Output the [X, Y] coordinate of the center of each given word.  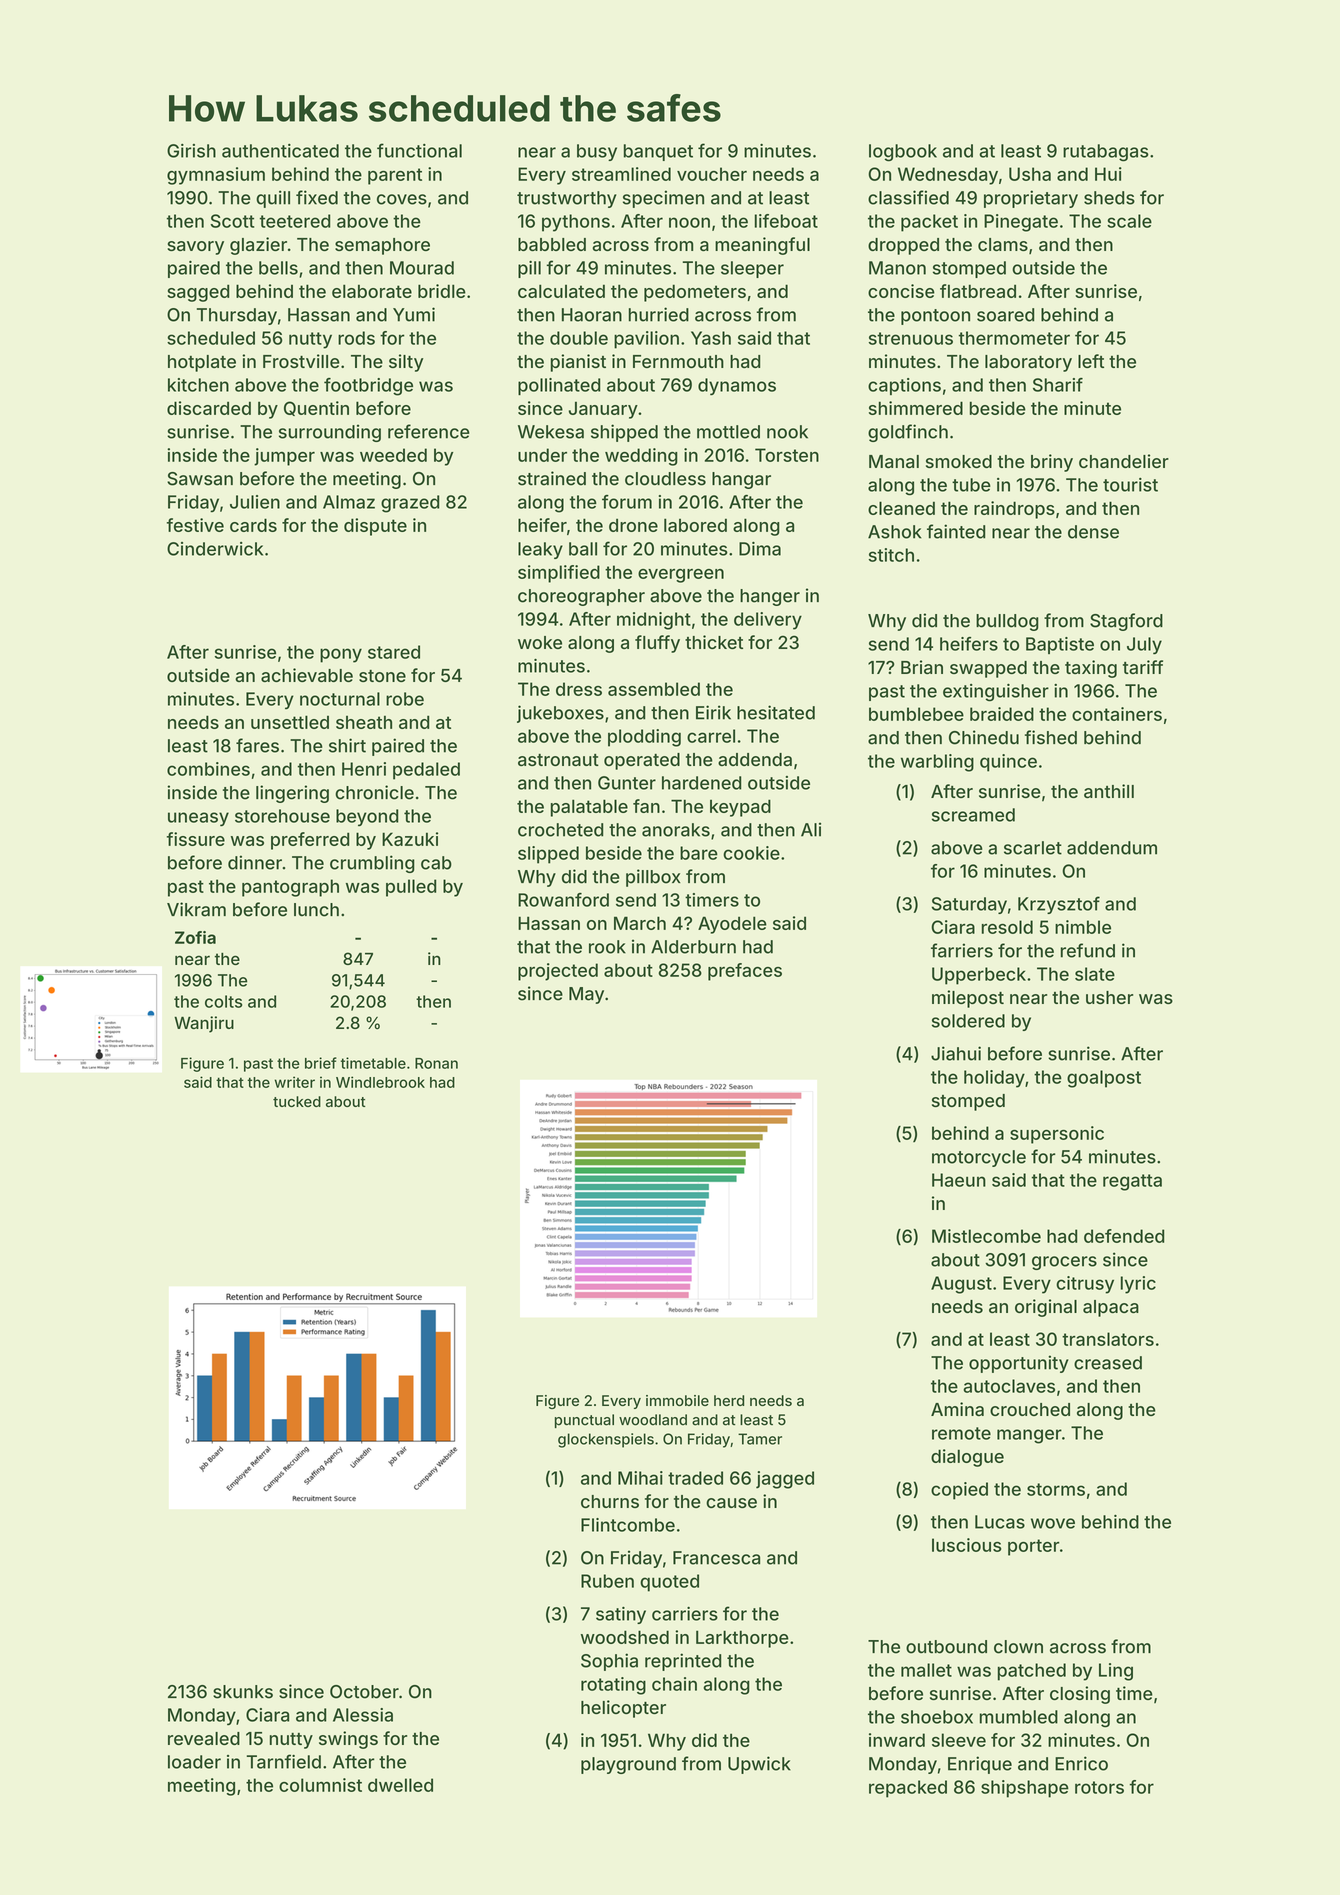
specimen [663, 199]
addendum [1112, 848]
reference [429, 431]
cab [436, 863]
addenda [755, 759]
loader [194, 1762]
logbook [903, 153]
